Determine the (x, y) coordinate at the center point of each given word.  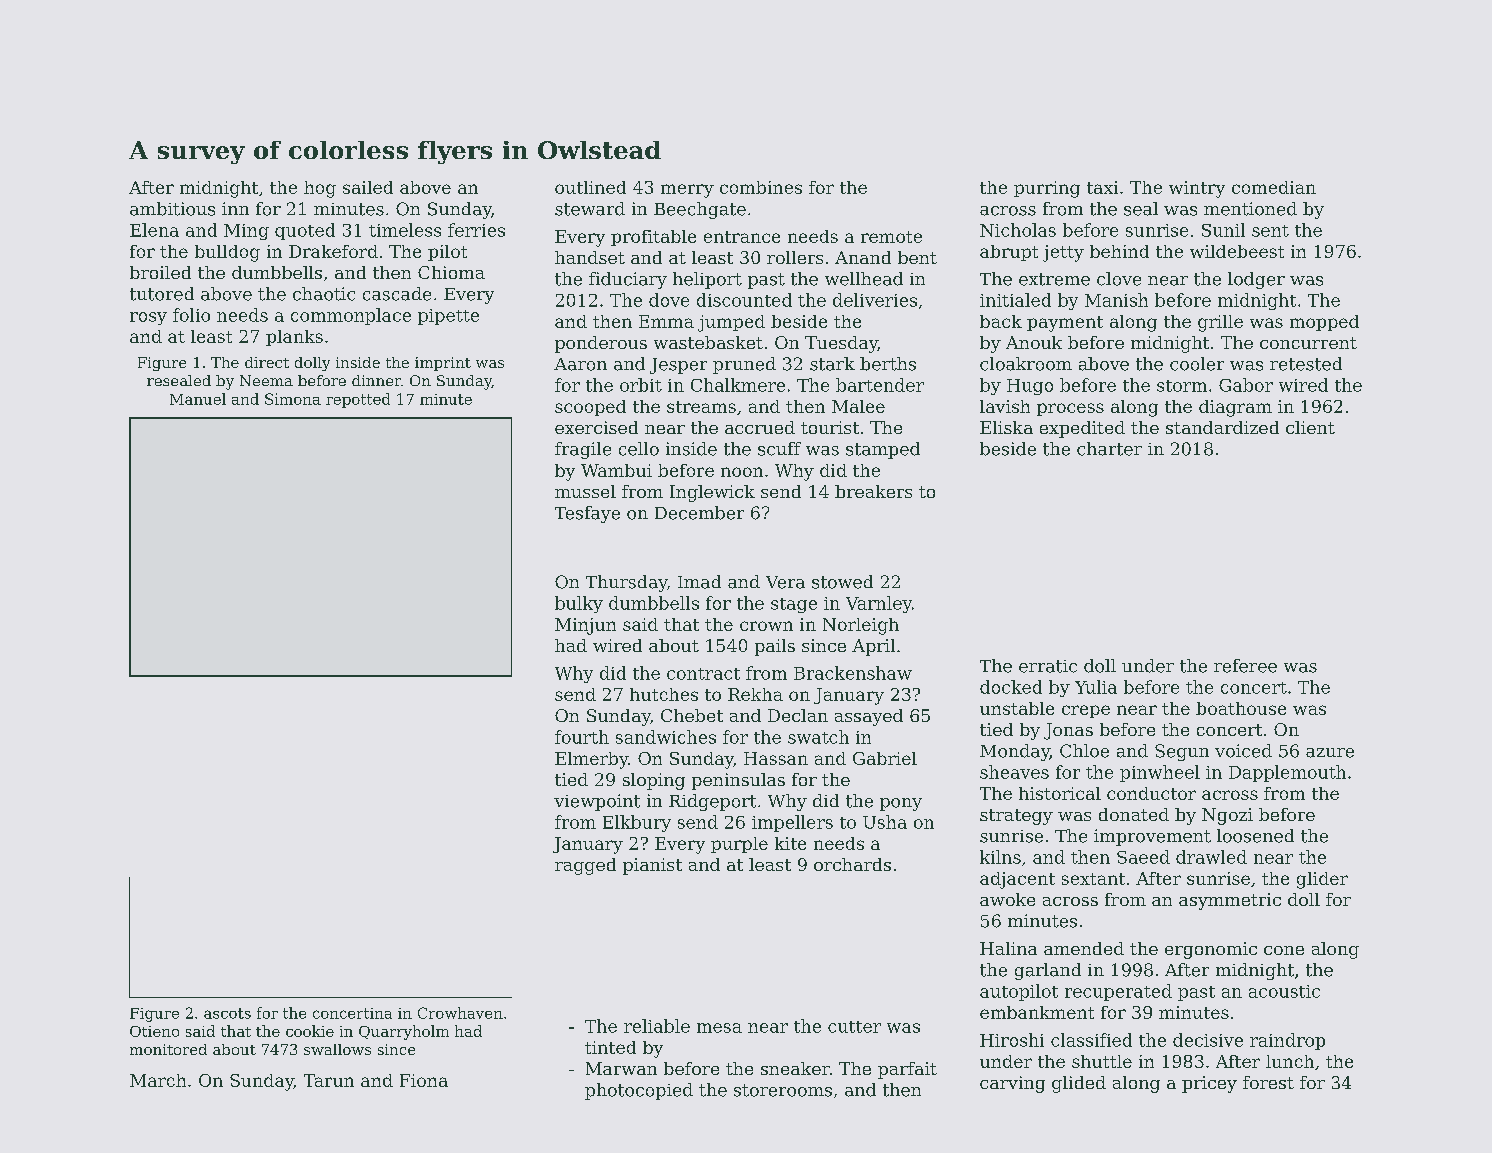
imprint (443, 364)
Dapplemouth (1287, 773)
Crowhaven (460, 1013)
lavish (1005, 406)
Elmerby (592, 760)
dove (669, 300)
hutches (664, 694)
